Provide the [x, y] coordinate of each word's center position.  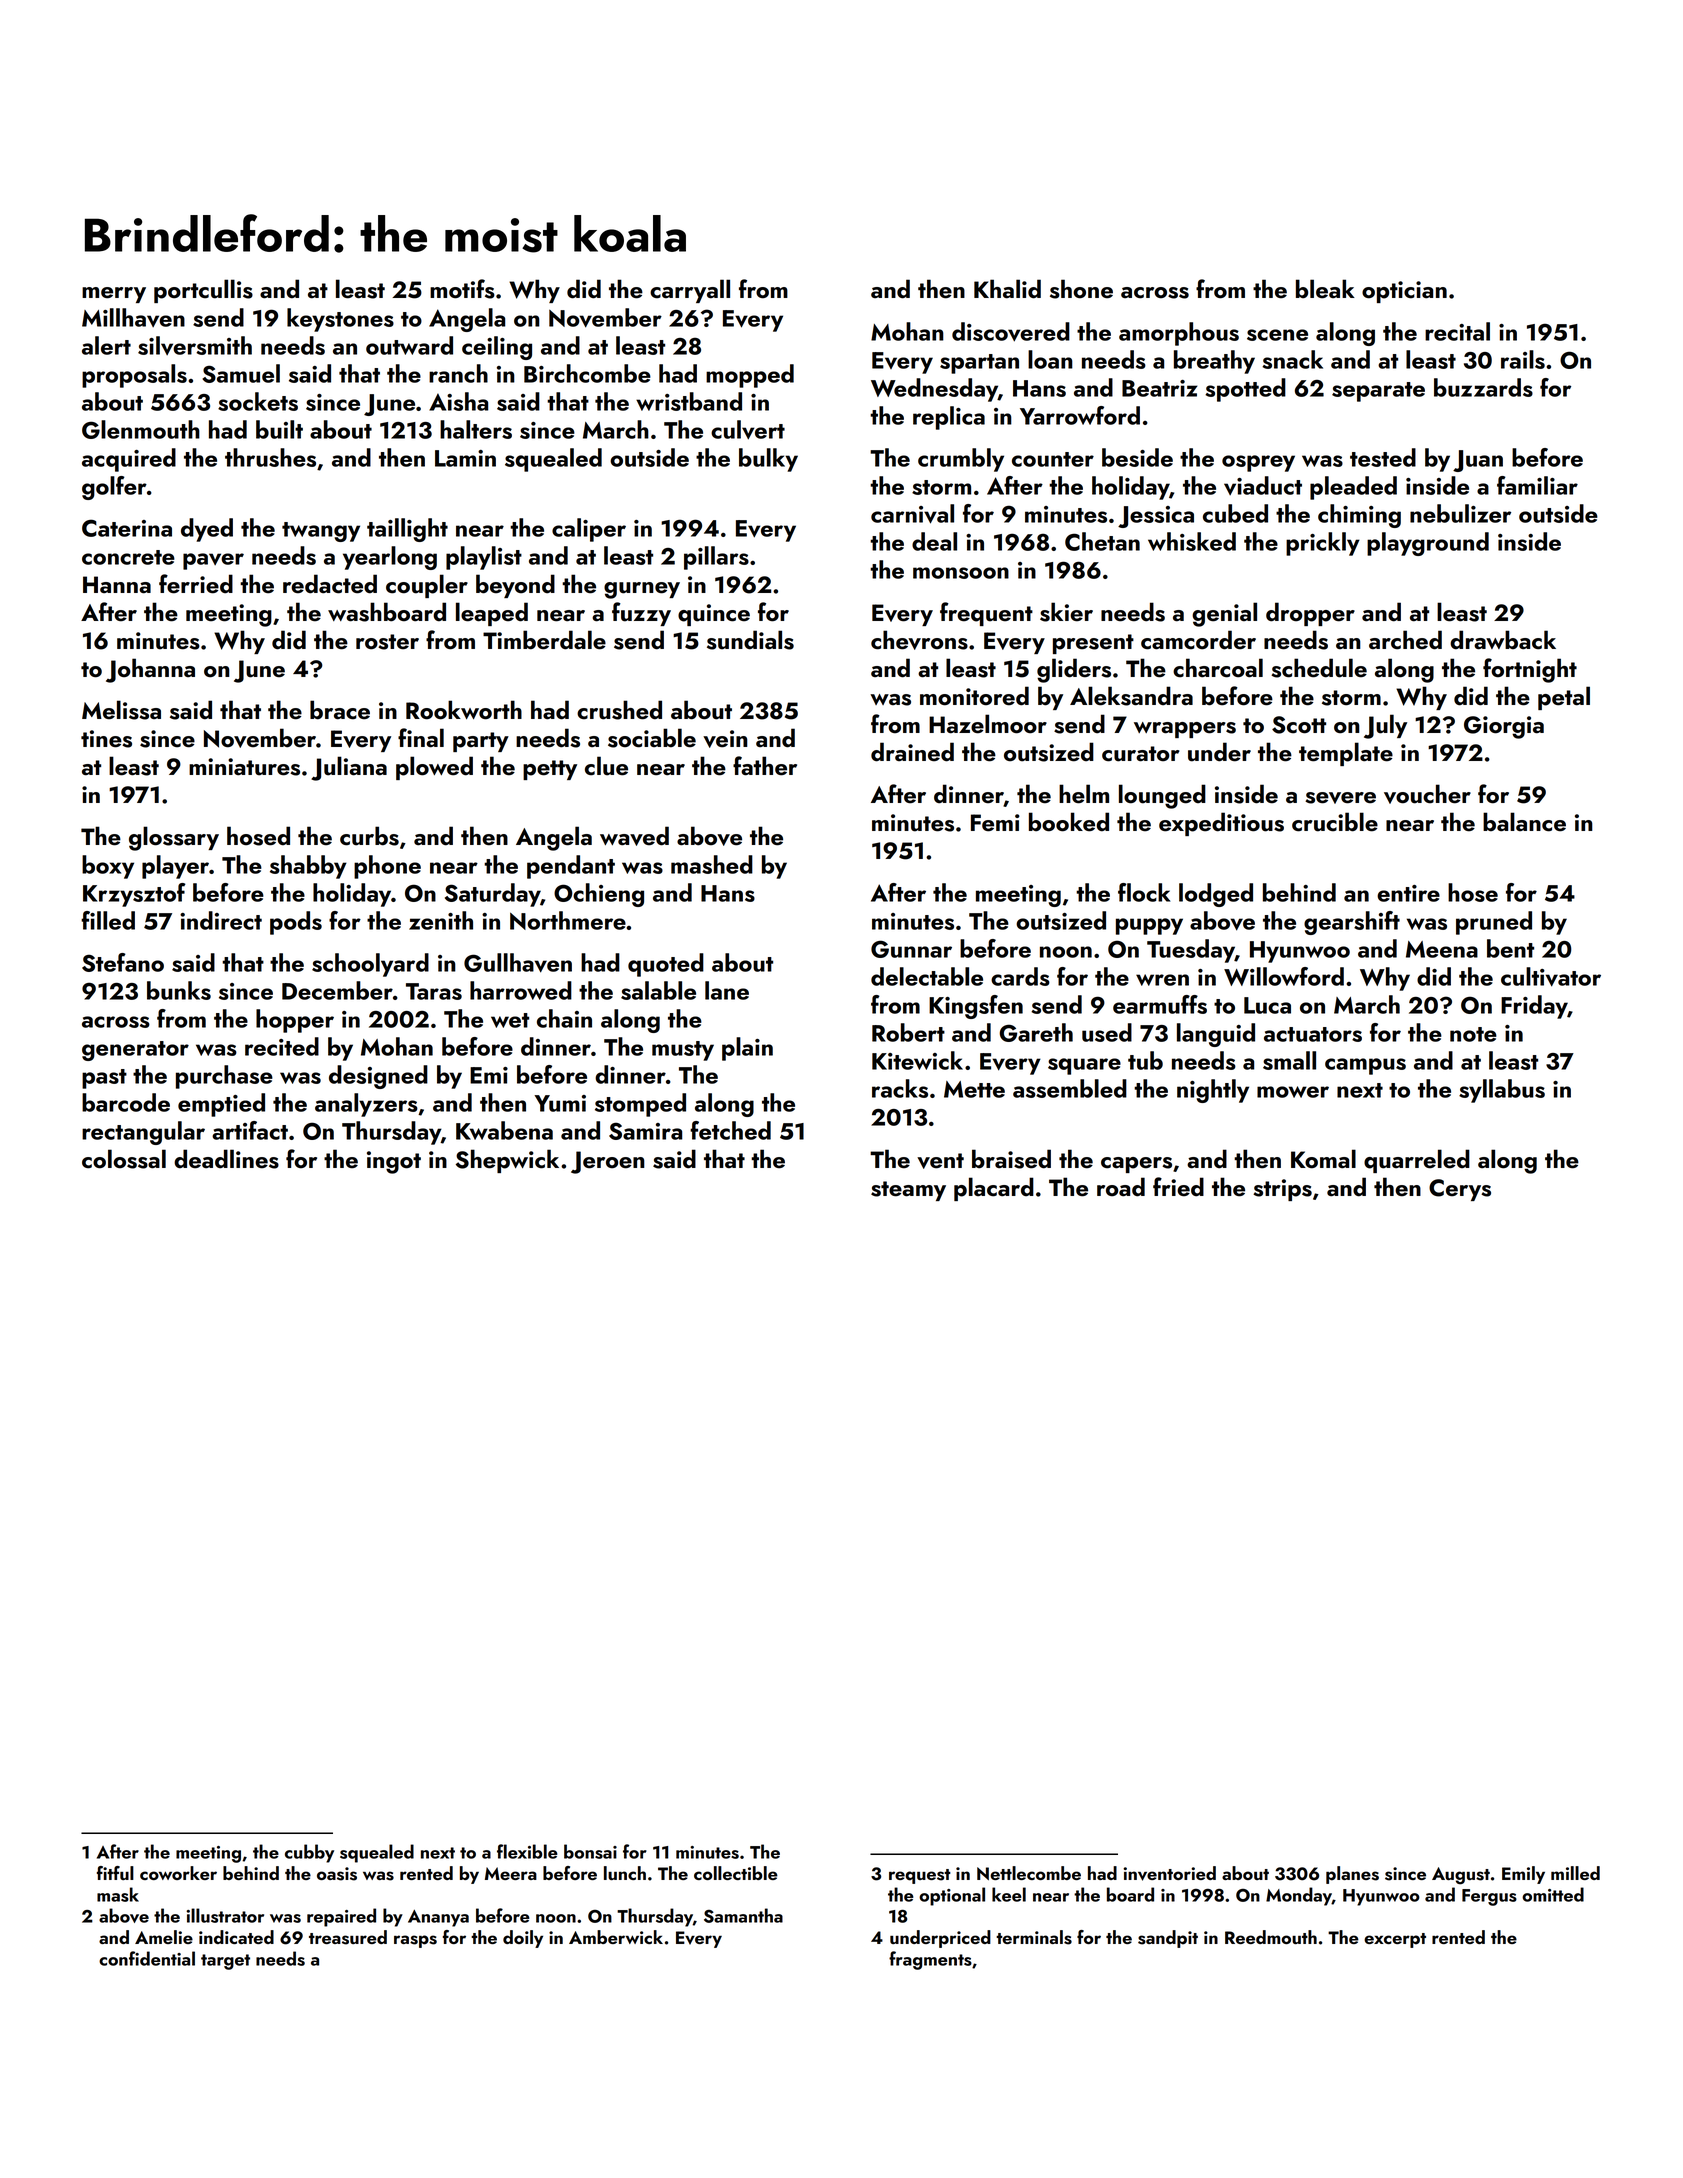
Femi [995, 823]
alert [106, 345]
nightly [1213, 1091]
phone [387, 867]
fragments [930, 1960]
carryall [690, 291]
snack [1292, 359]
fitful [115, 1873]
